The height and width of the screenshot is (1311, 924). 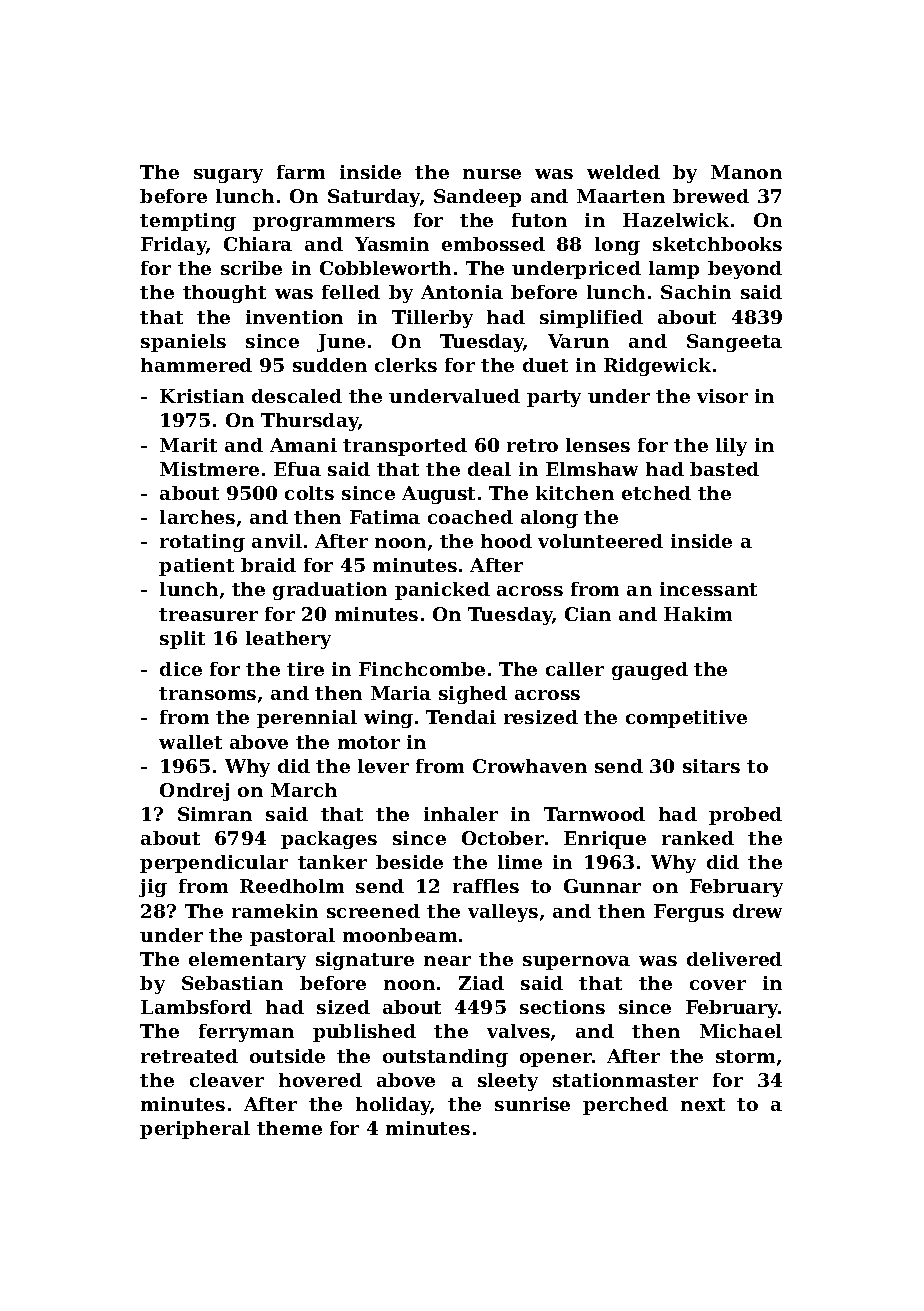 What do you see at coordinates (657, 367) in the screenshot?
I see `Ridgewick` at bounding box center [657, 367].
